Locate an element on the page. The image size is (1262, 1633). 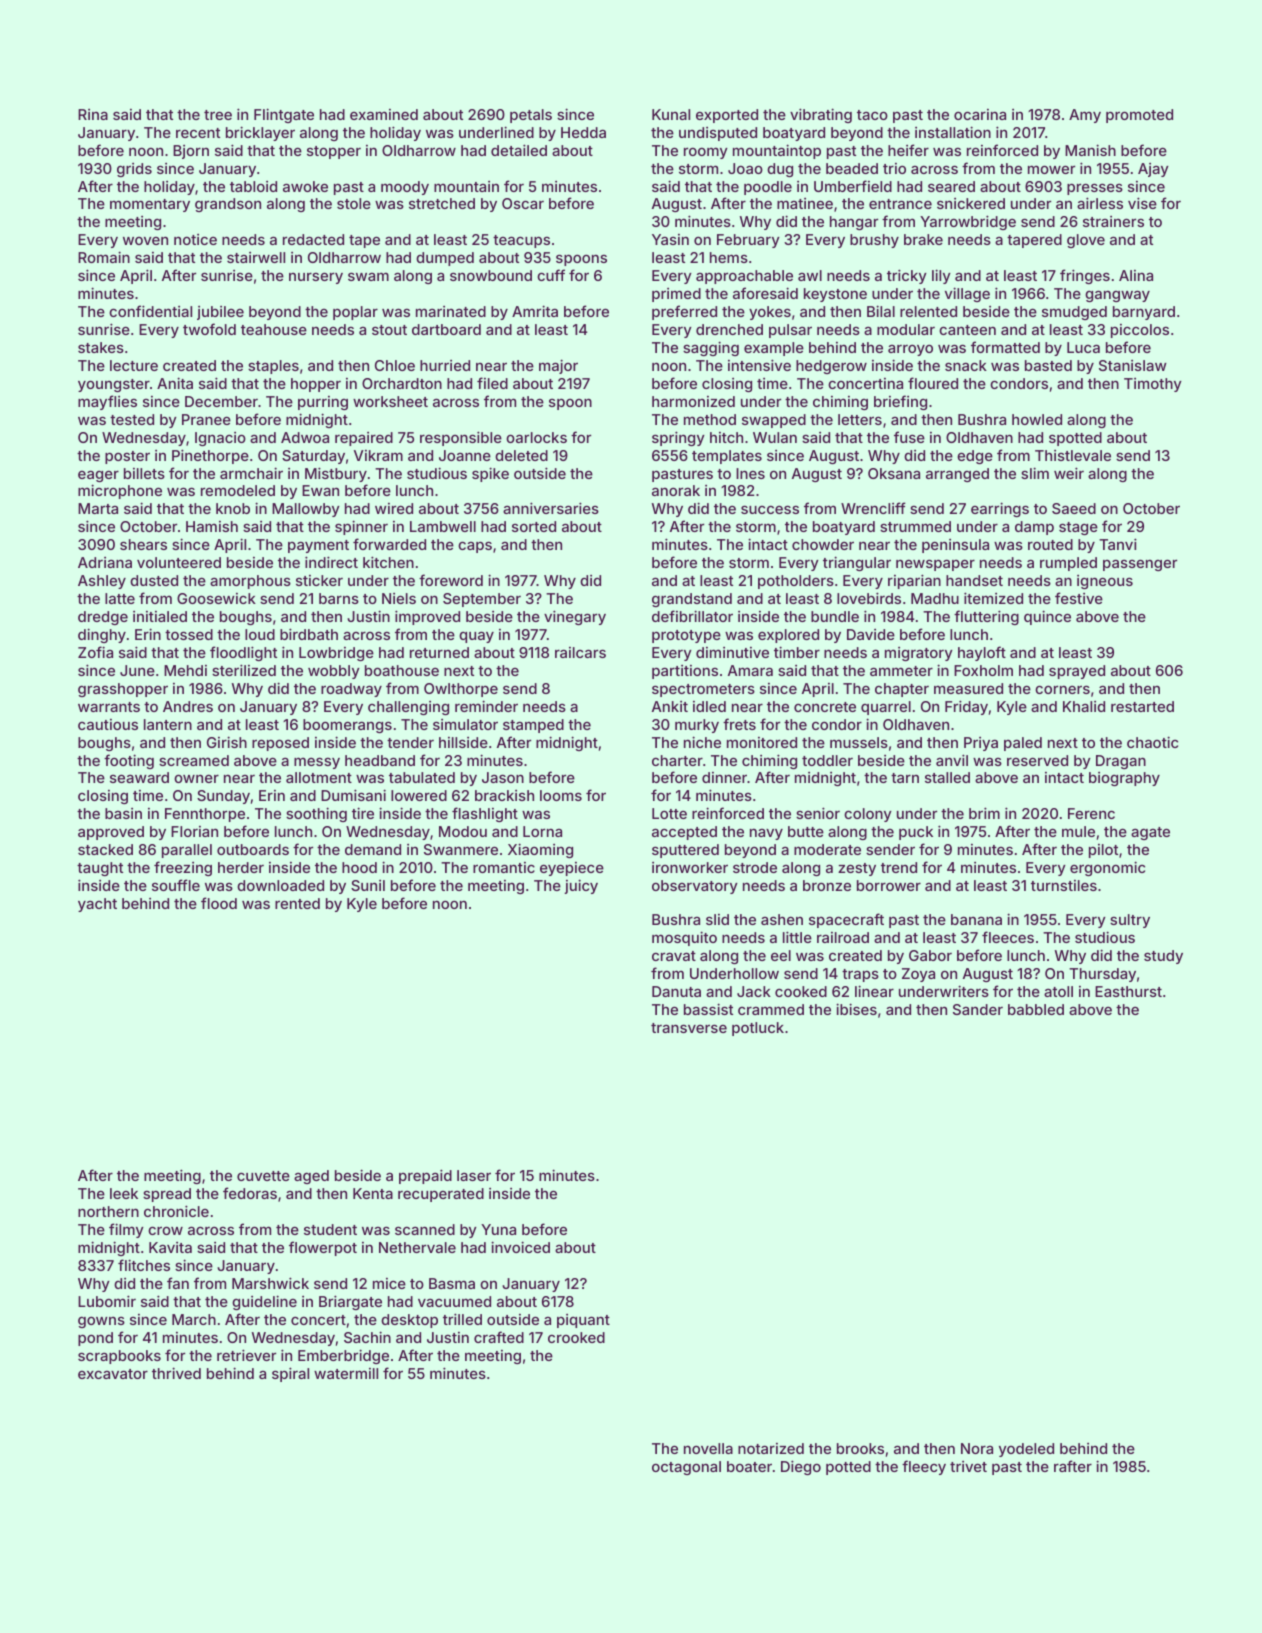
octagonal is located at coordinates (686, 1468).
